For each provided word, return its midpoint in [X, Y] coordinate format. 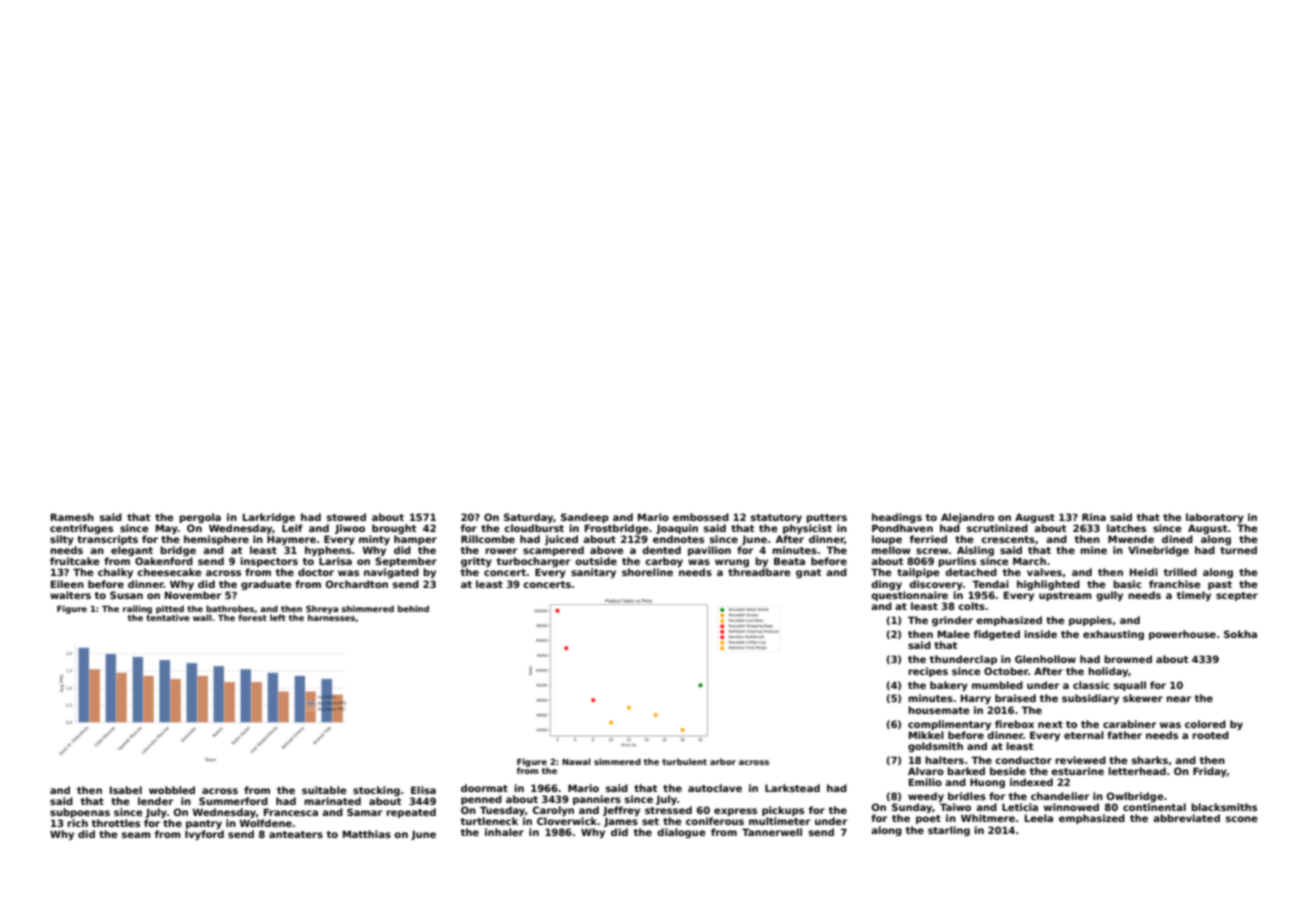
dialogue [681, 833]
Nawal [576, 761]
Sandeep [585, 518]
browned [1128, 659]
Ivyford [204, 835]
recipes [928, 672]
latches [1126, 528]
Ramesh [72, 517]
